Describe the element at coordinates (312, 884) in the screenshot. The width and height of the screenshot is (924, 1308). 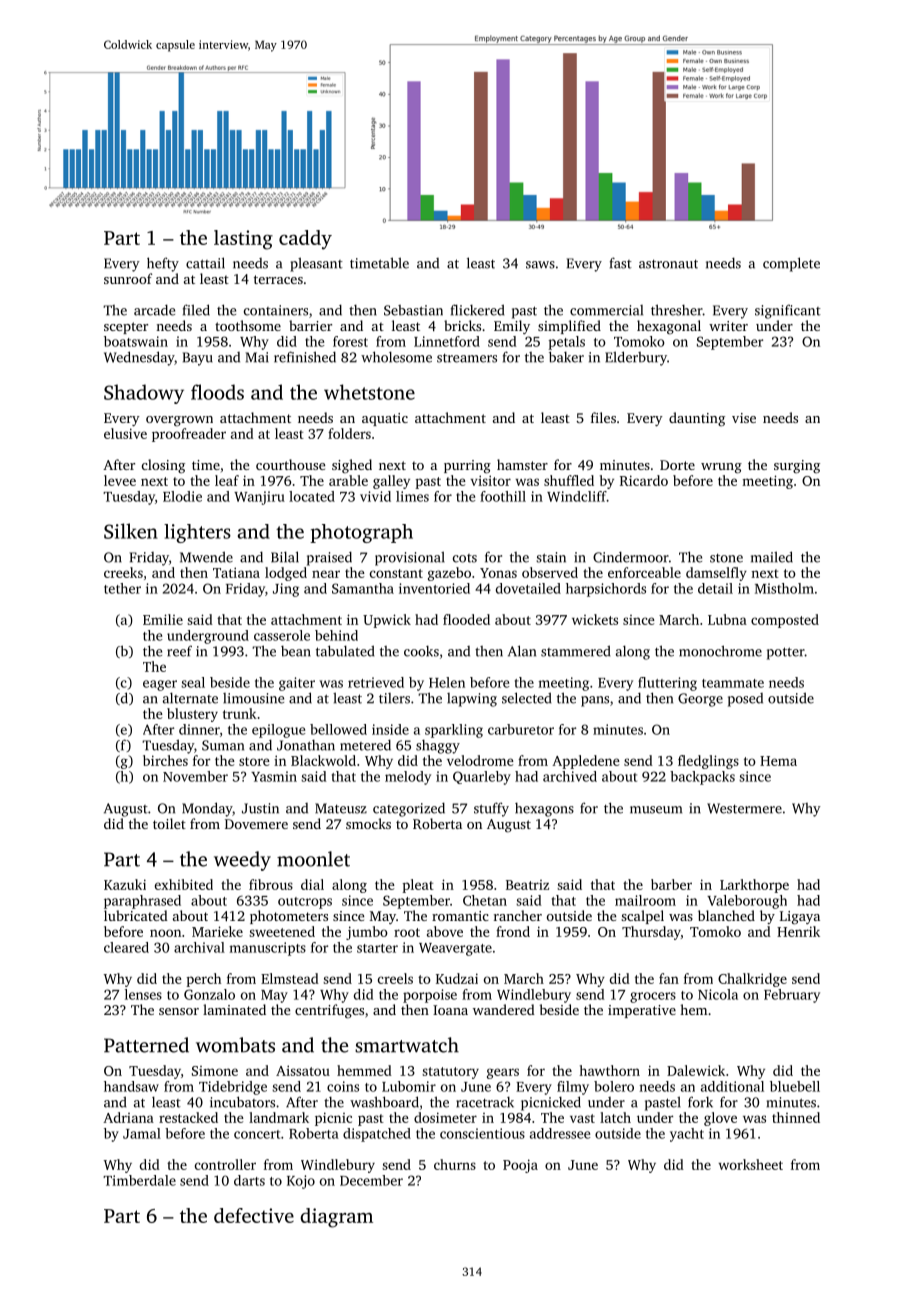
I see `dial` at that location.
